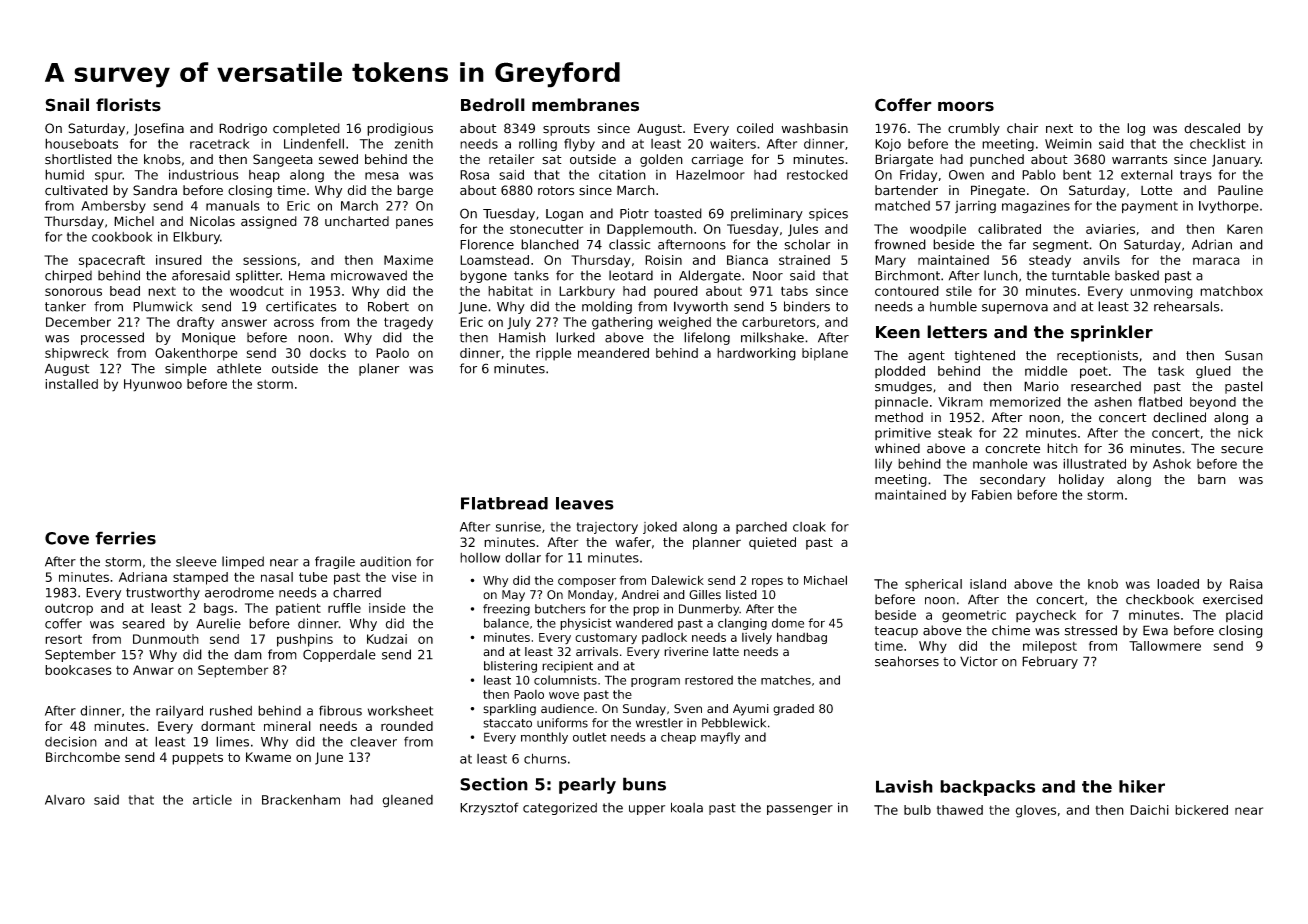  Describe the element at coordinates (899, 417) in the page. I see `method` at that location.
